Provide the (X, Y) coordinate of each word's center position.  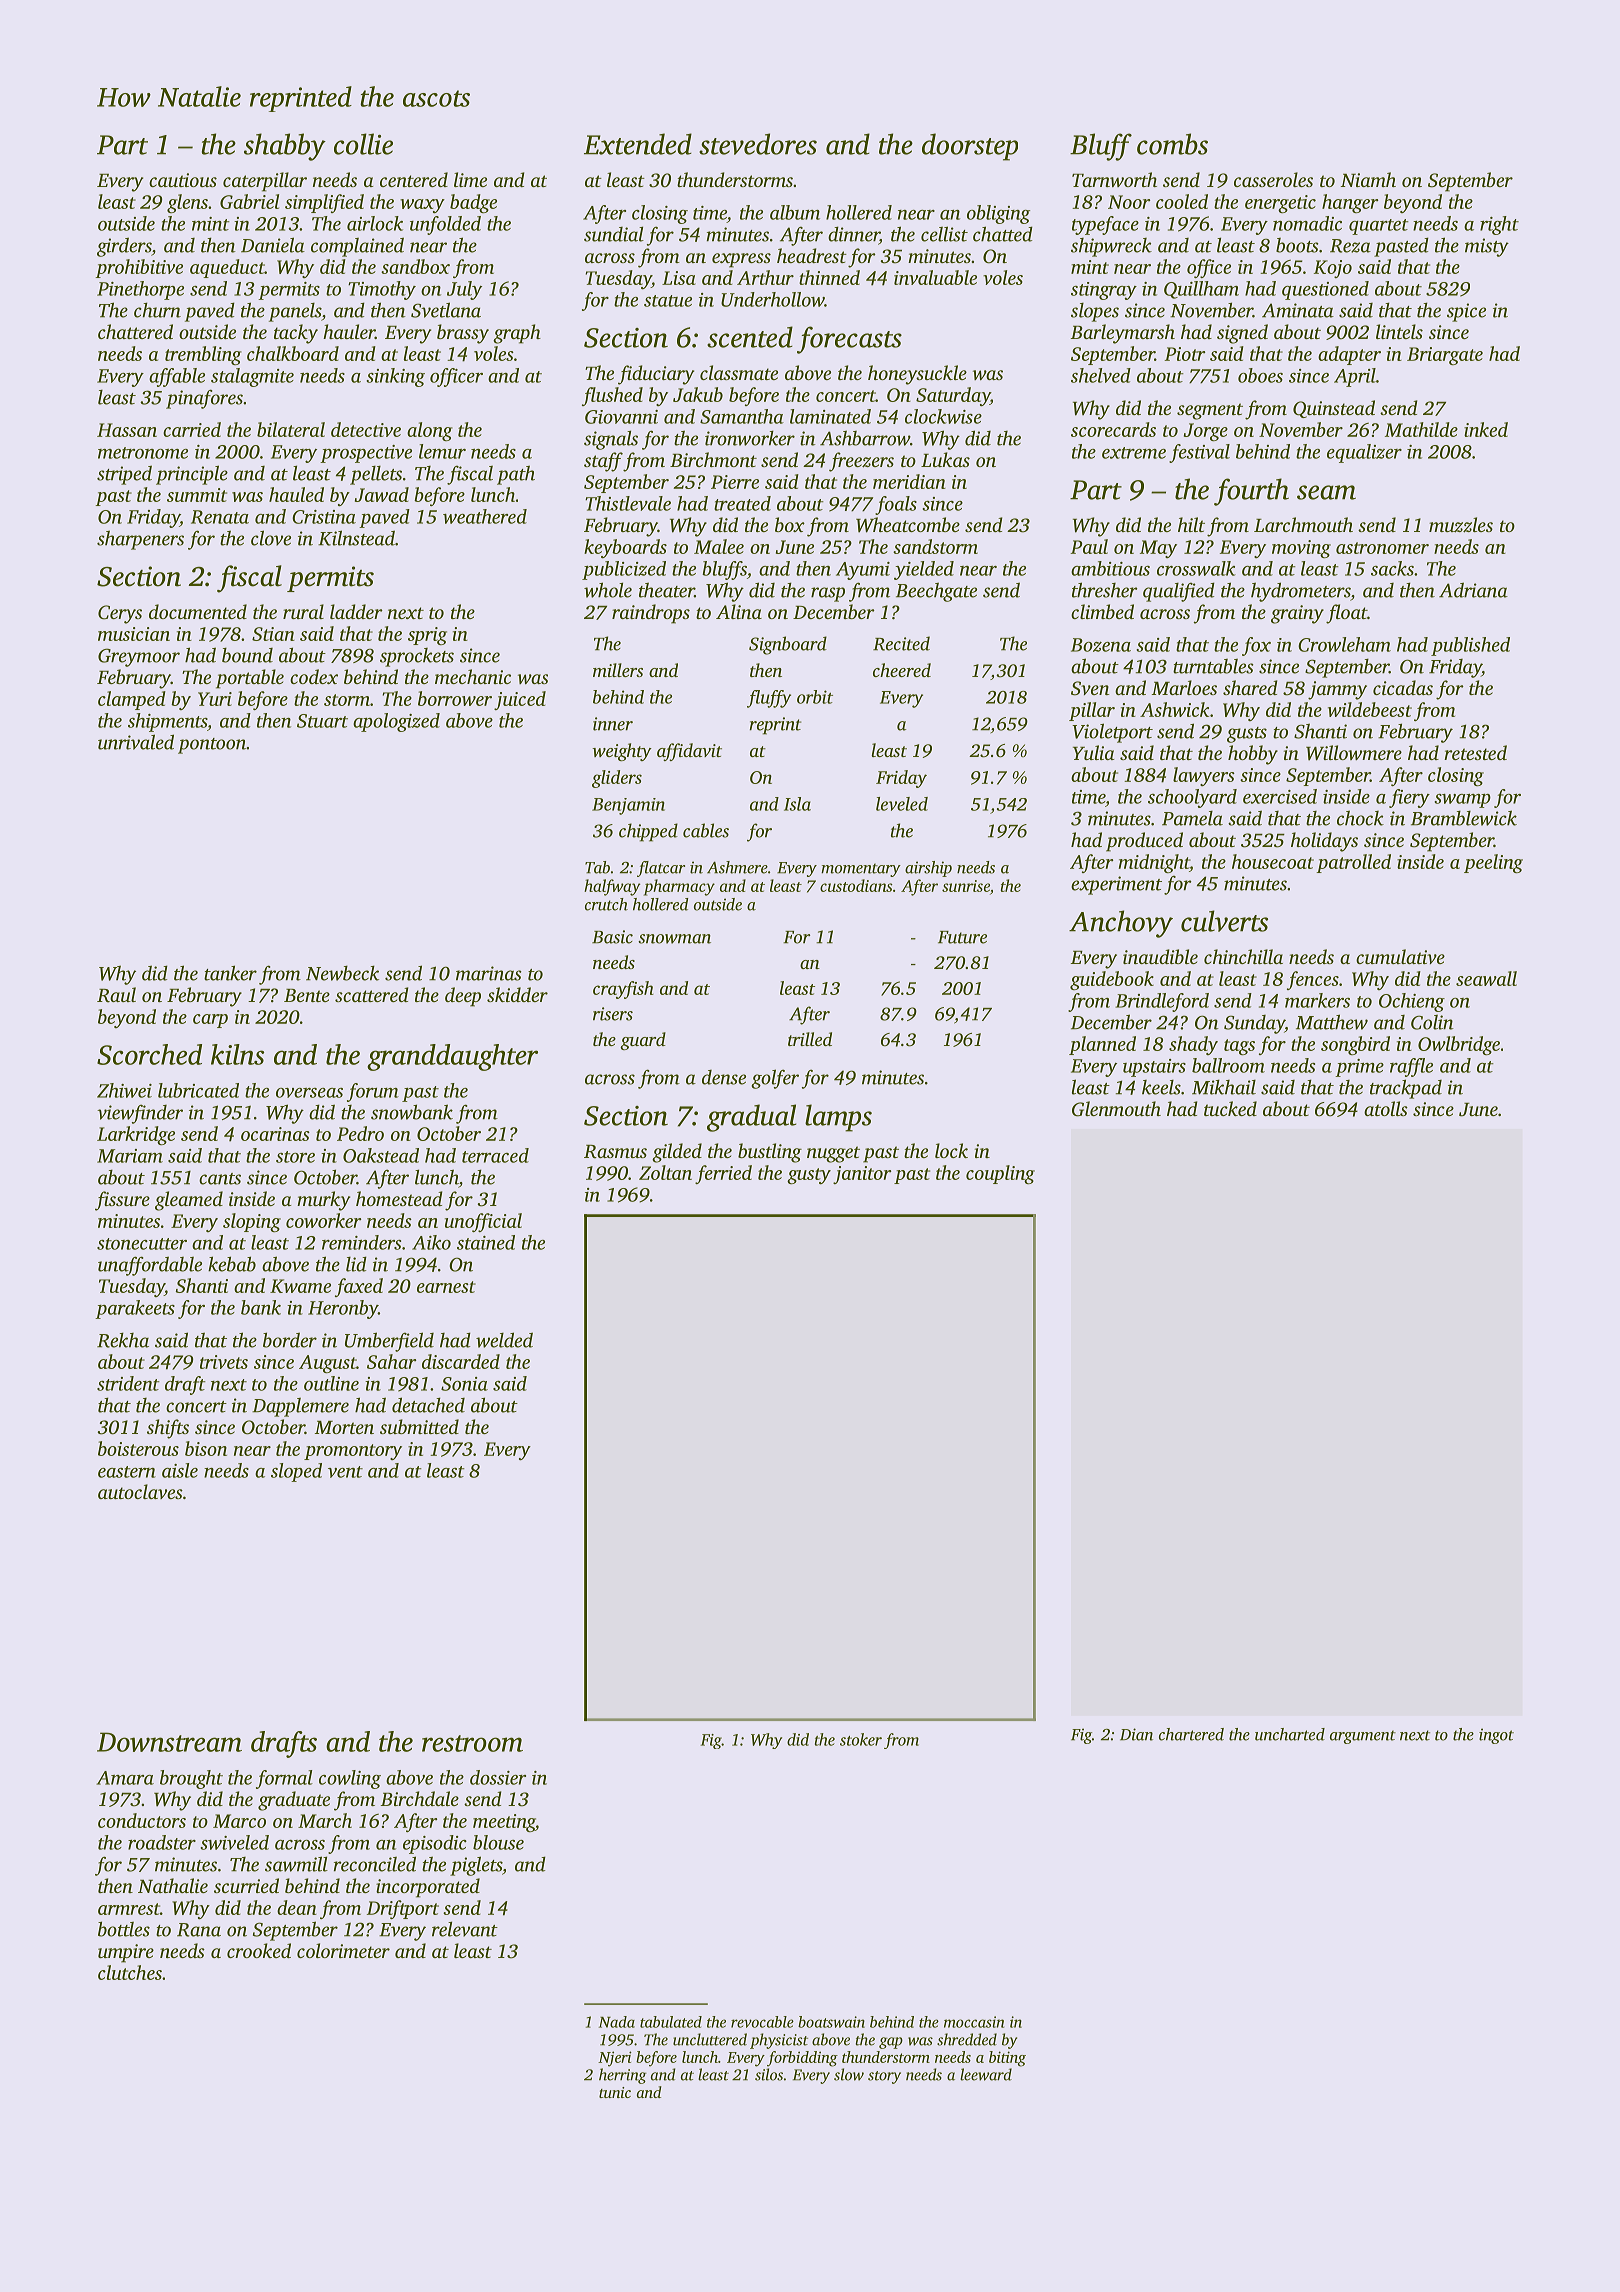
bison (206, 1448)
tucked (1230, 1108)
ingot (1496, 1736)
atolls (1386, 1108)
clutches (130, 1972)
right (1499, 225)
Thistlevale (628, 503)
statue (668, 301)
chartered (1191, 1734)
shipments (167, 722)
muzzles (1461, 525)
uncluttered (710, 2039)
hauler (349, 331)
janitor (862, 1175)
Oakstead (381, 1155)
